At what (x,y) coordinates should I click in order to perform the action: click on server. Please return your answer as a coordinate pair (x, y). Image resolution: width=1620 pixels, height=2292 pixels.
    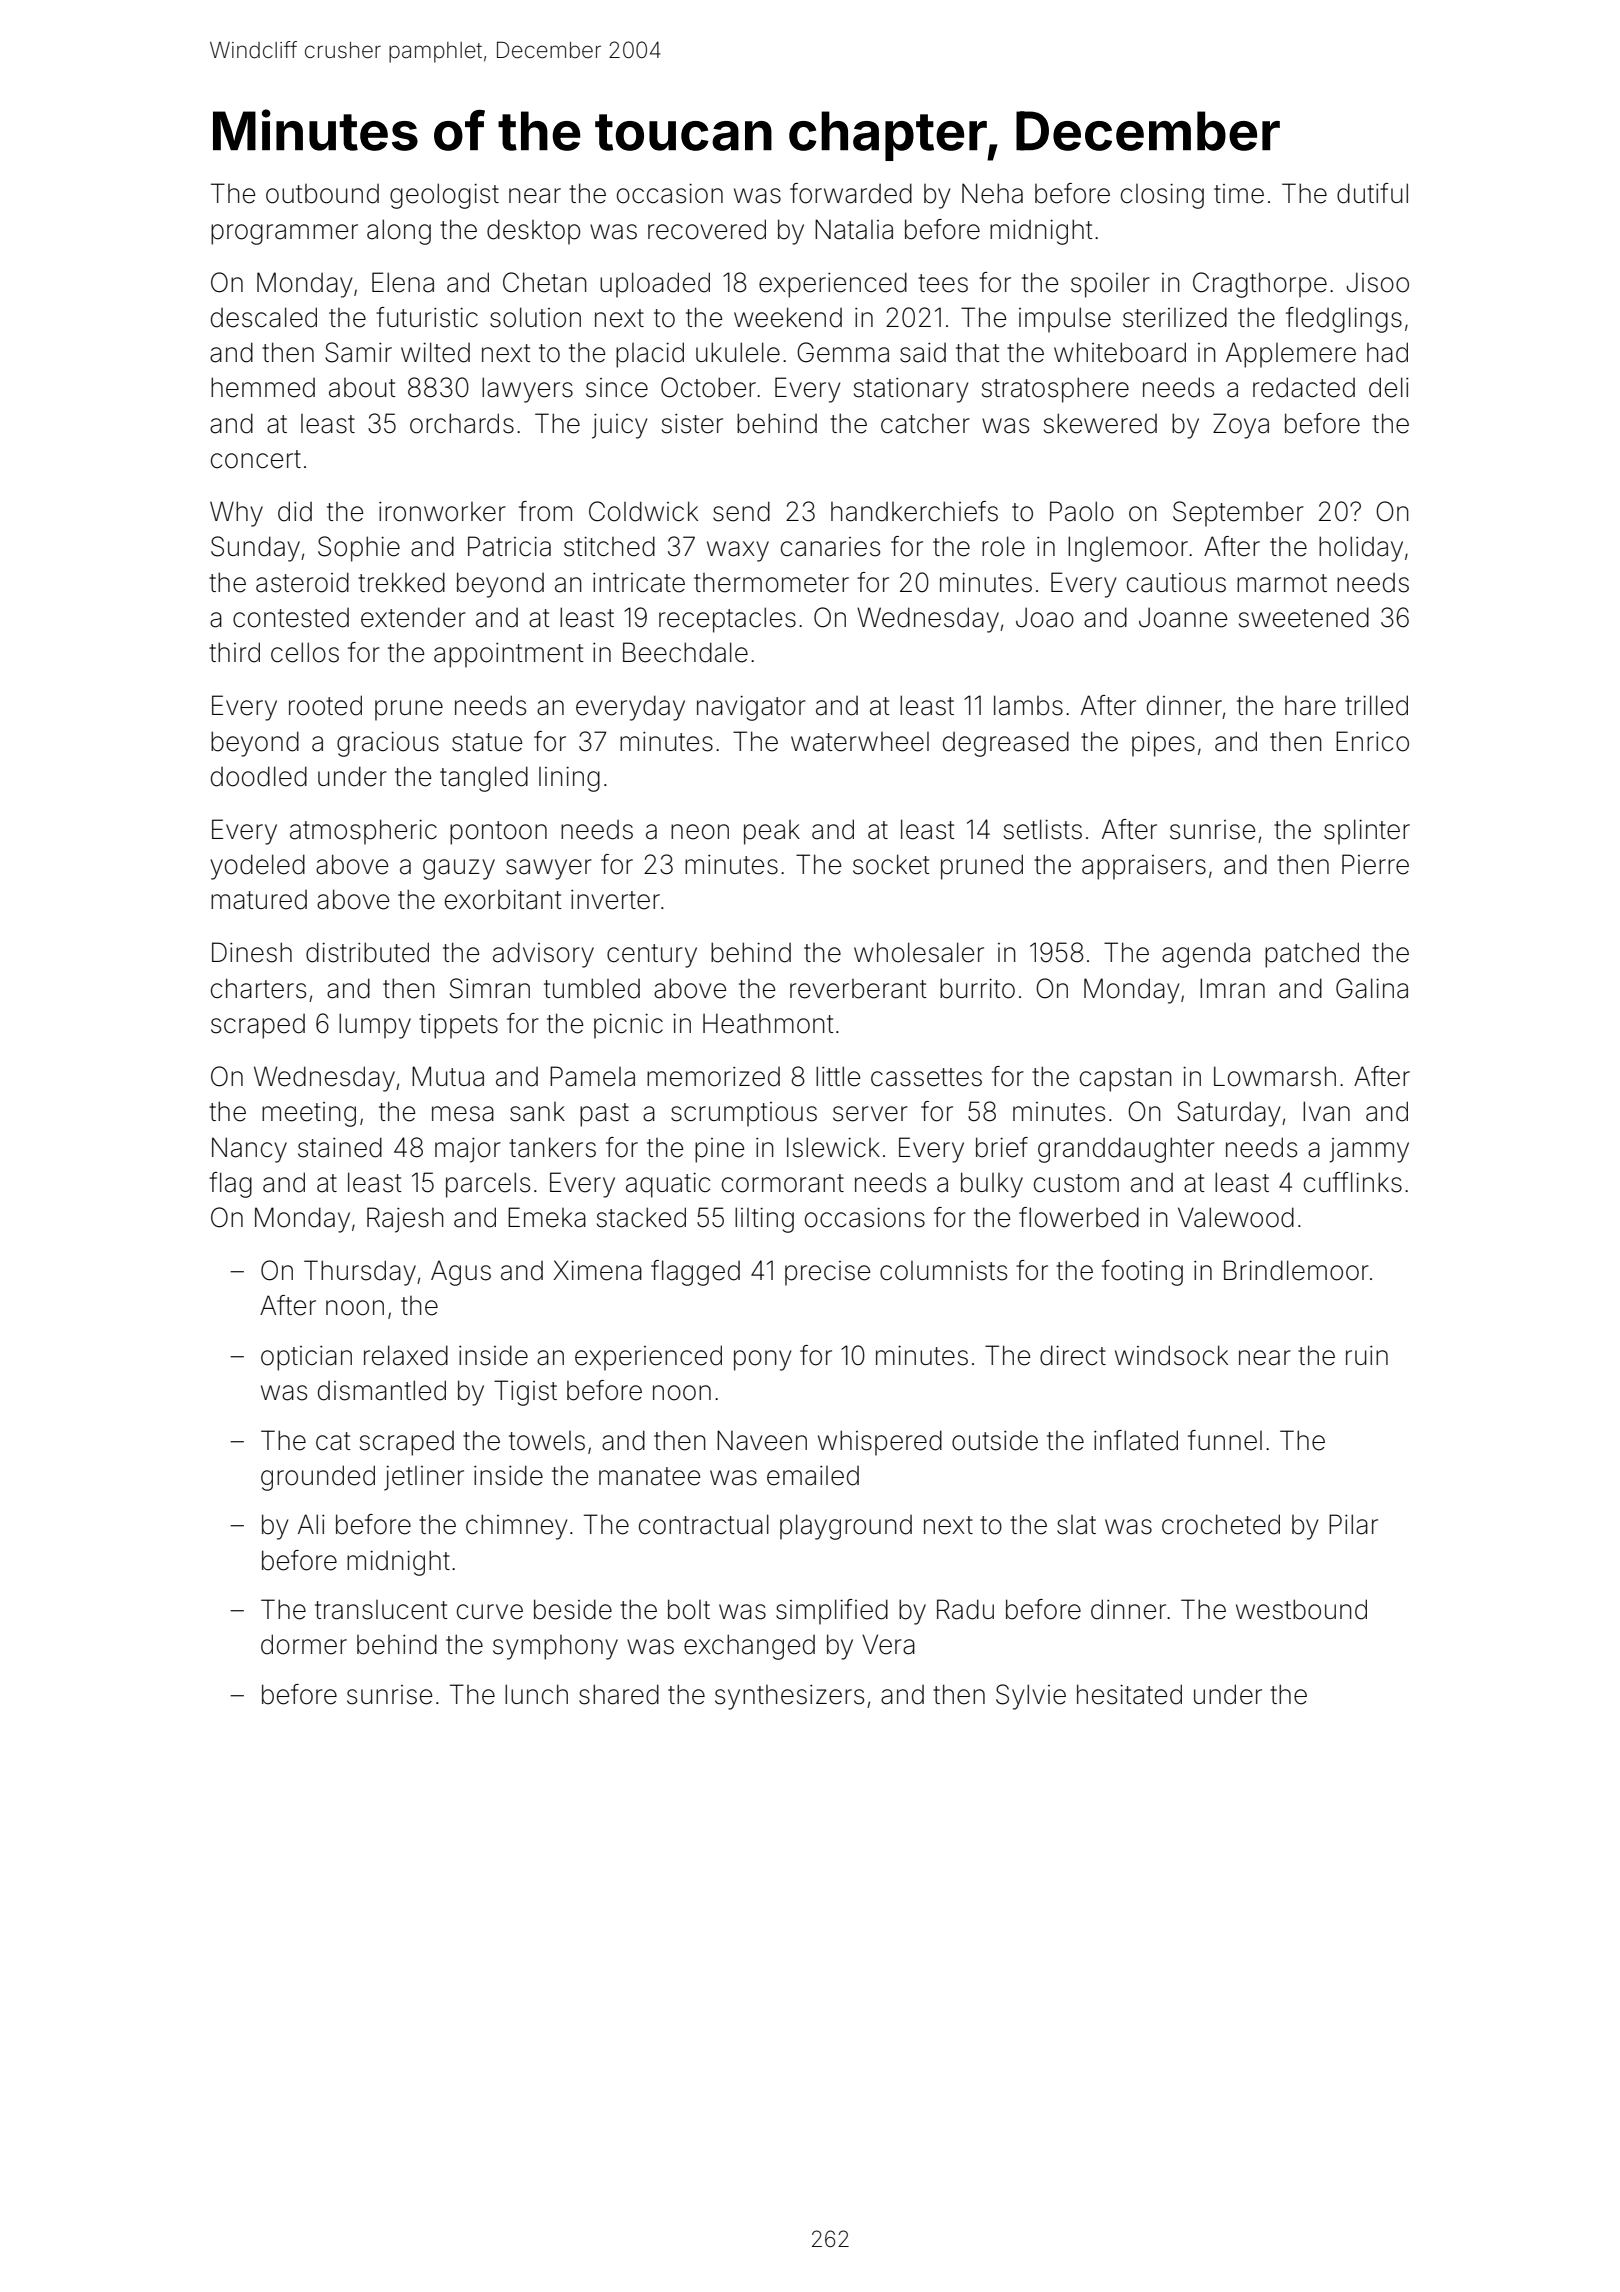
    Looking at the image, I should click on (870, 1114).
